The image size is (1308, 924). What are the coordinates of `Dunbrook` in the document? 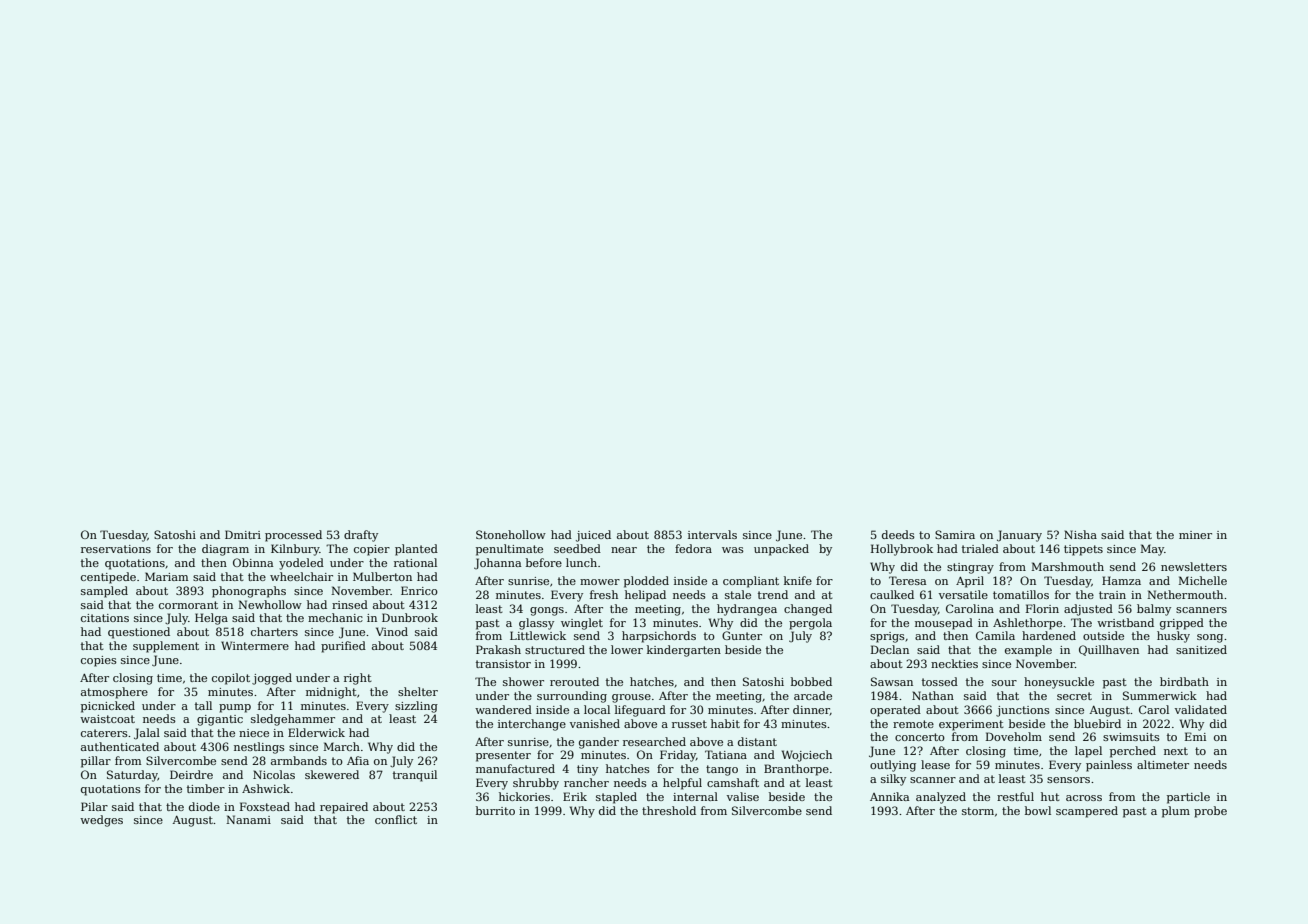 It's located at (410, 617).
